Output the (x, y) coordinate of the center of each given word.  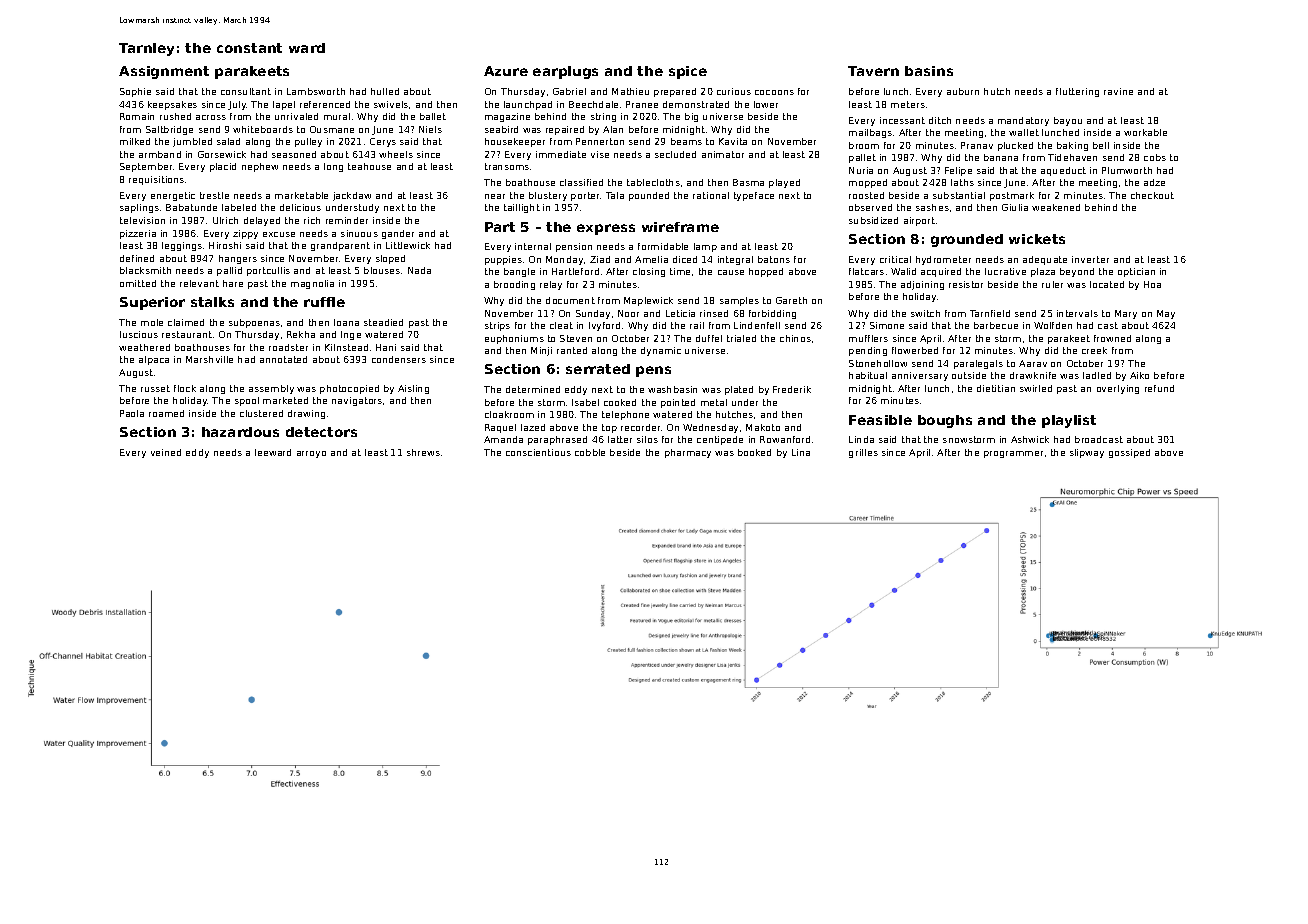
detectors (321, 432)
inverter (1090, 259)
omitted (138, 283)
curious (734, 91)
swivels (391, 104)
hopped (766, 272)
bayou (1068, 121)
